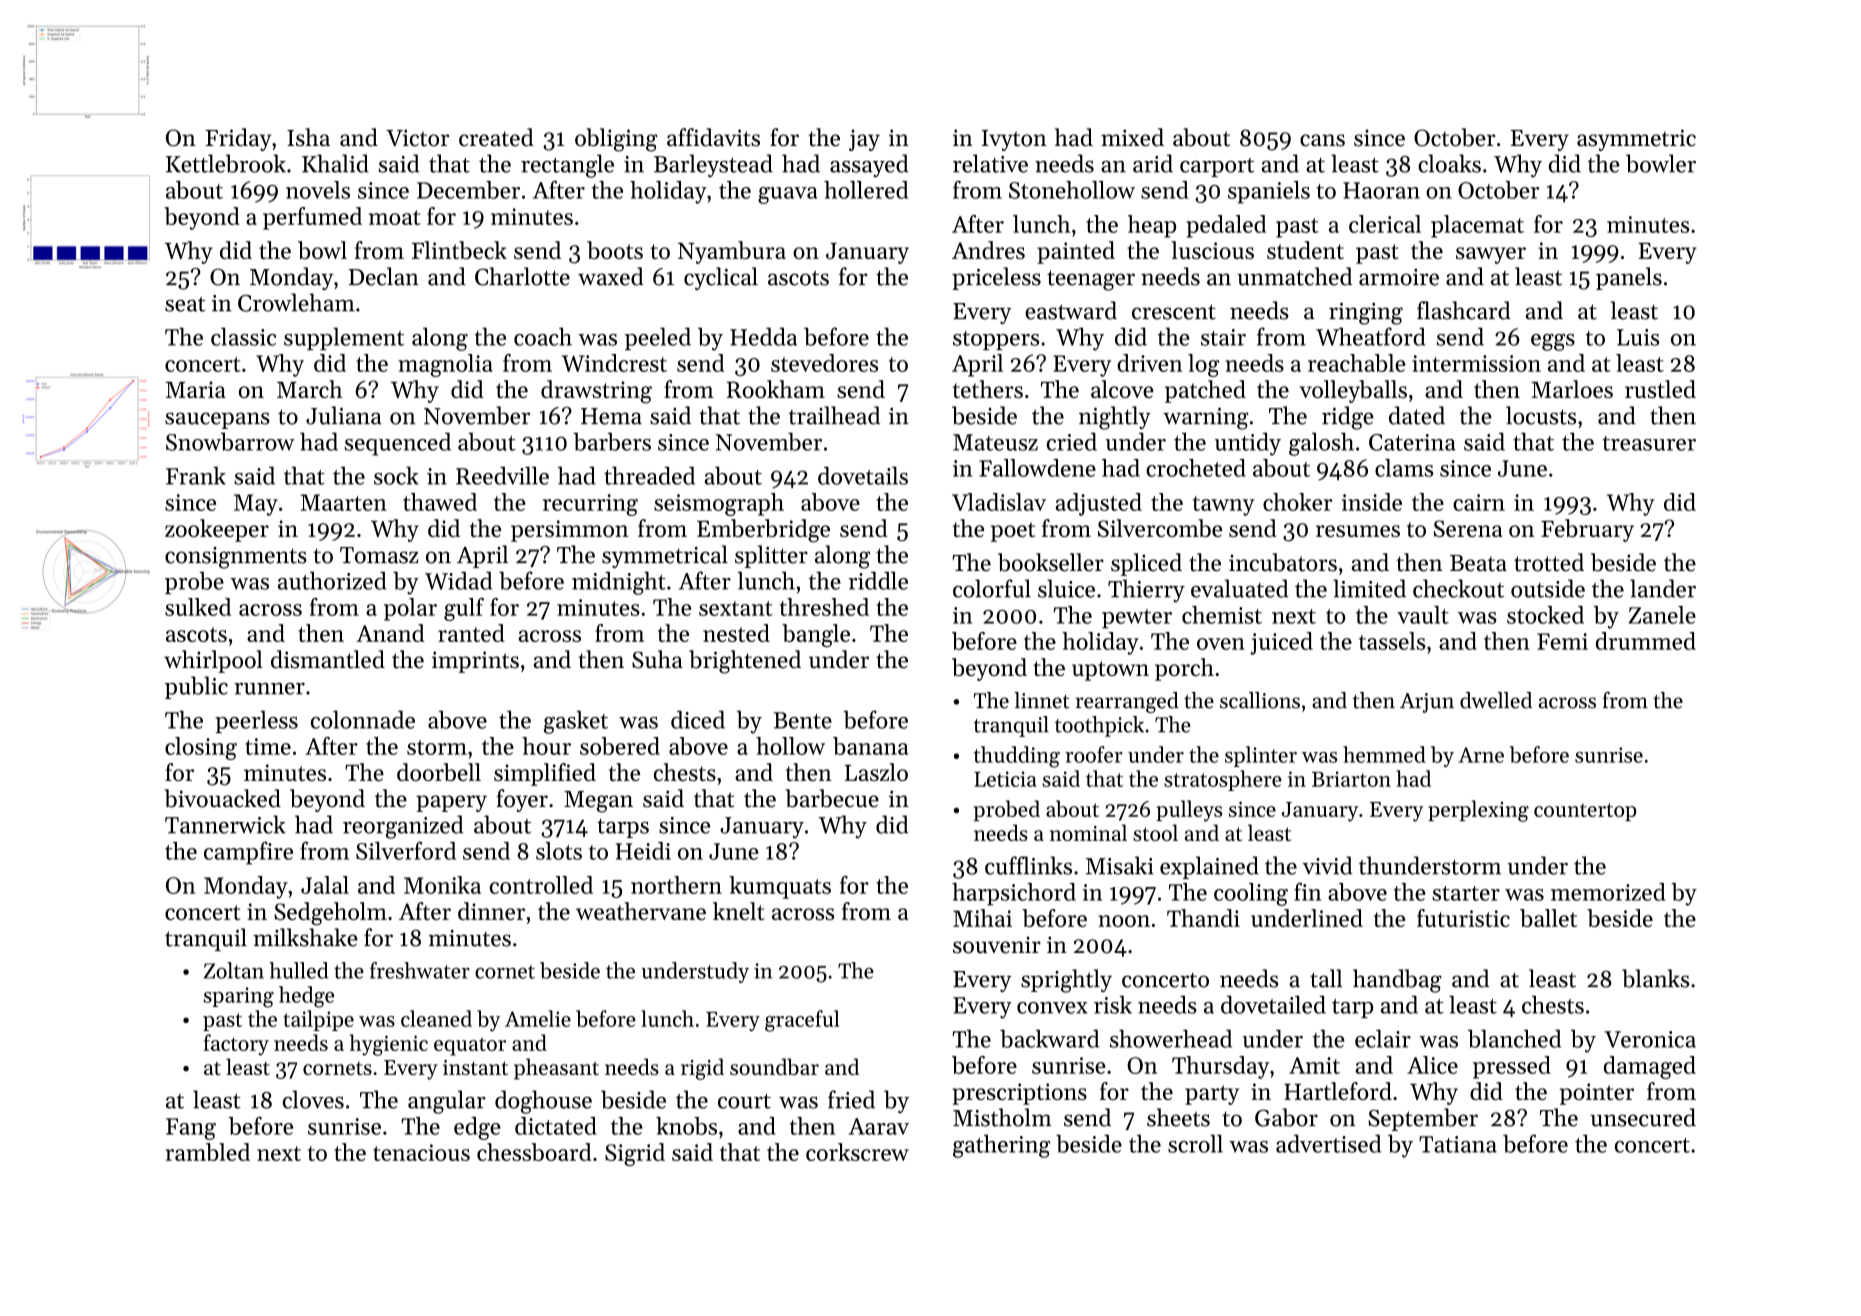  I want to click on Bente, so click(803, 720).
